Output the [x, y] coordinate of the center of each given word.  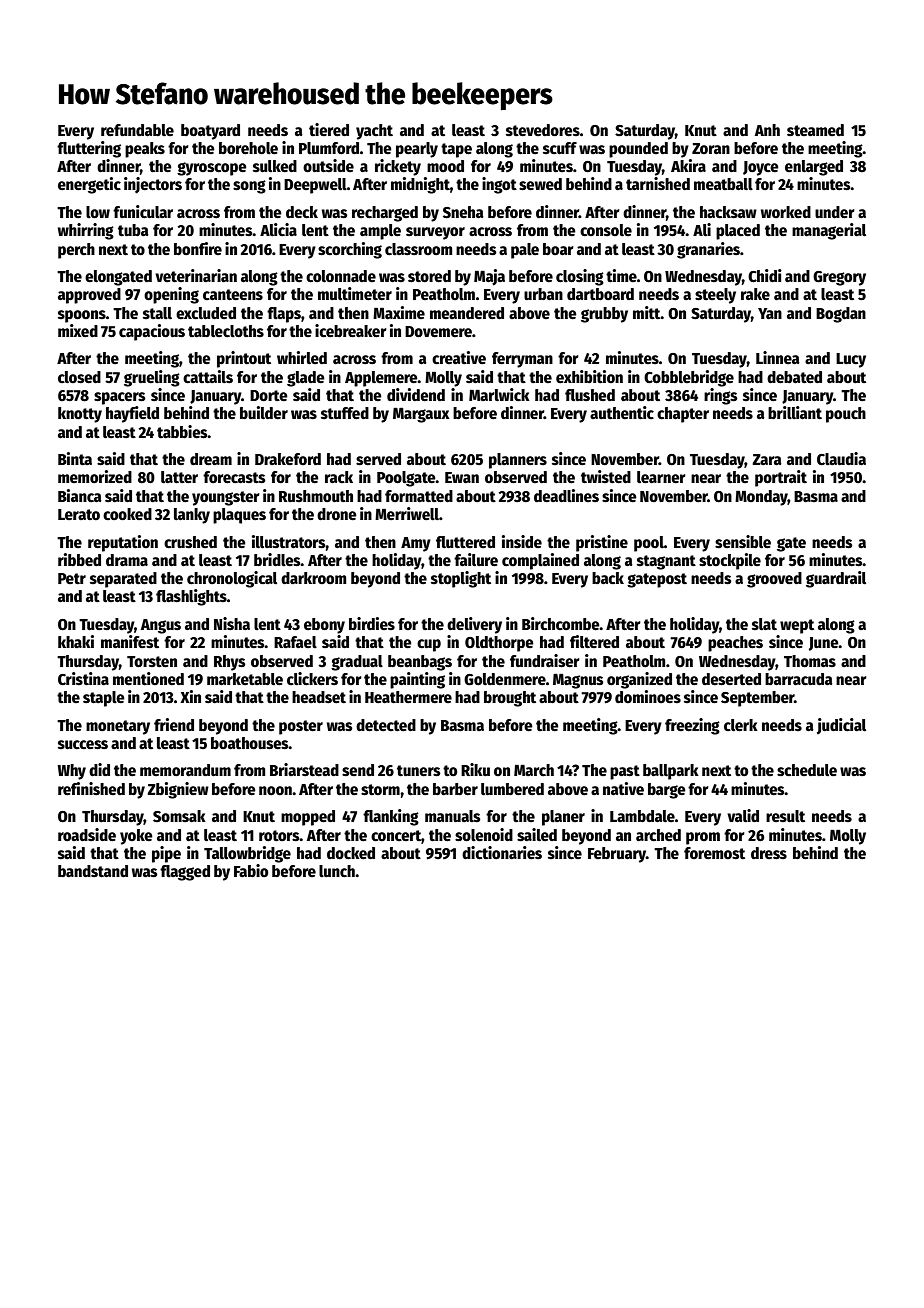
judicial [841, 726]
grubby [604, 315]
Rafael [295, 642]
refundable [137, 130]
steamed [815, 130]
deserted [731, 679]
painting [417, 680]
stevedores [543, 130]
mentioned [148, 678]
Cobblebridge [689, 378]
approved [89, 296]
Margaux [421, 415]
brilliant [795, 412]
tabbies [182, 431]
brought [510, 699]
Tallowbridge [247, 854]
